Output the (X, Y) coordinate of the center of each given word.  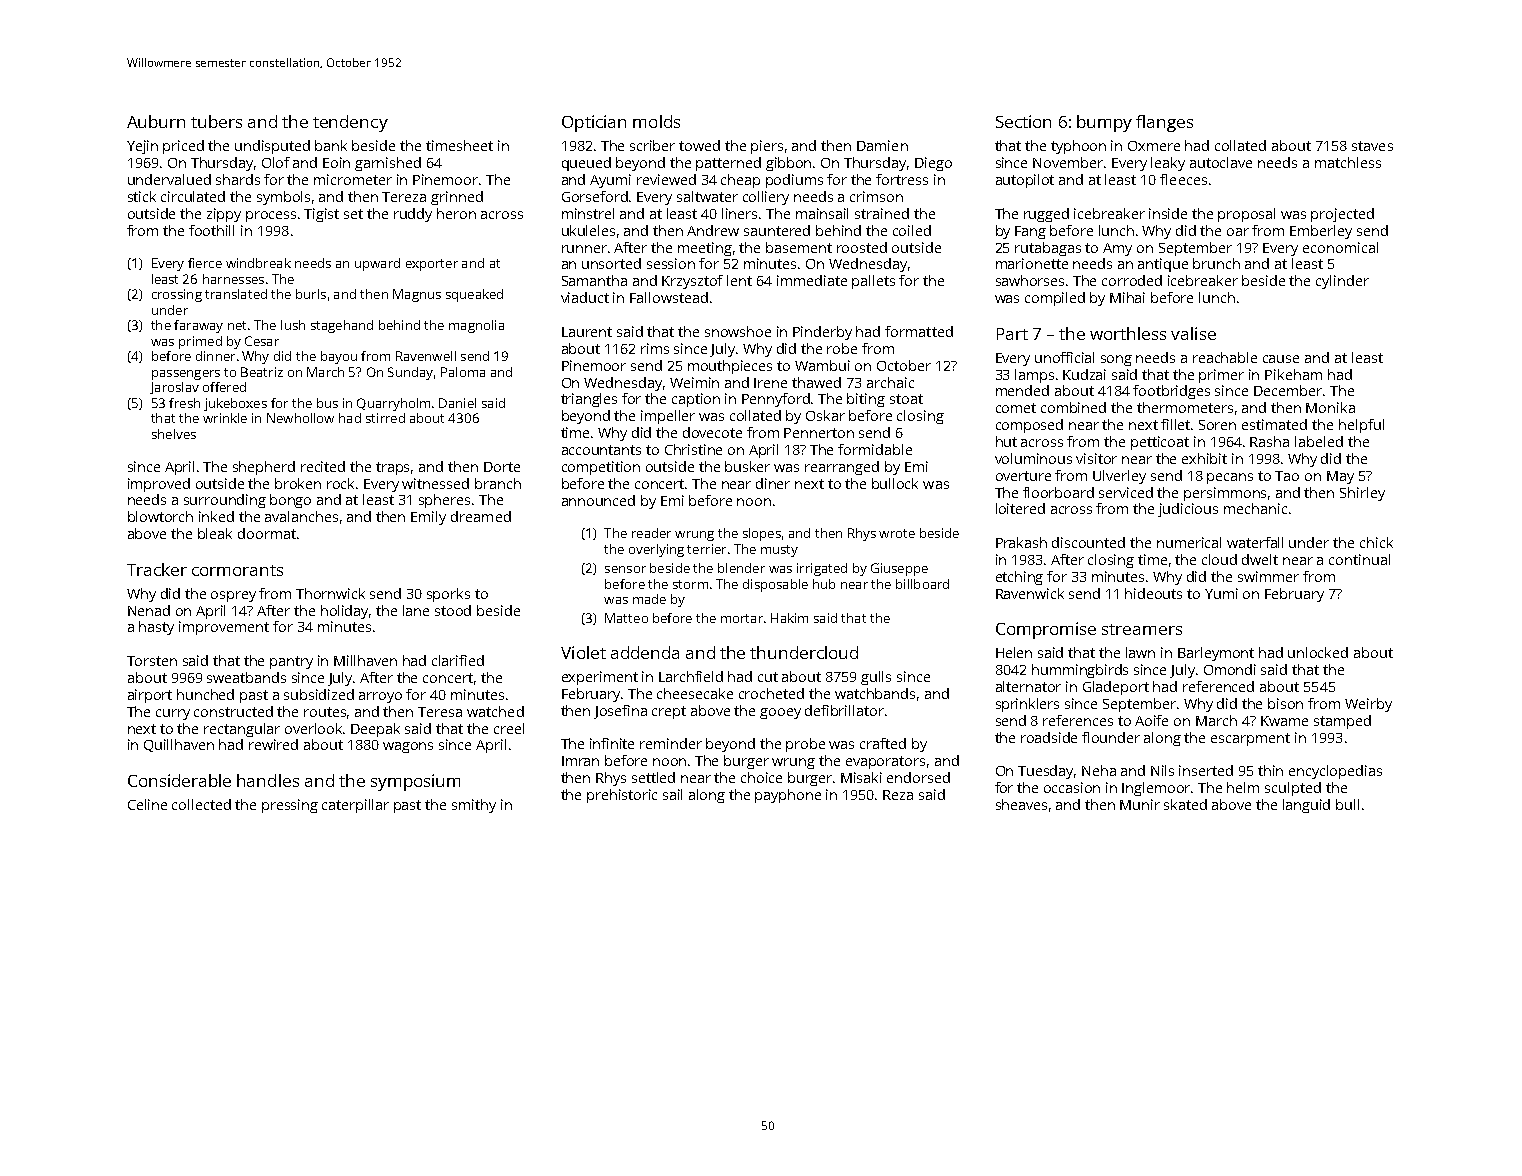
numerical (1189, 542)
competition (601, 468)
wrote (897, 533)
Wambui (822, 365)
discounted (1088, 542)
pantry (291, 662)
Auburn (156, 121)
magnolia (476, 326)
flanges (1164, 123)
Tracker (157, 569)
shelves (174, 434)
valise (1193, 333)
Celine (147, 804)
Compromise (1046, 630)
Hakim (789, 618)
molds (656, 121)
